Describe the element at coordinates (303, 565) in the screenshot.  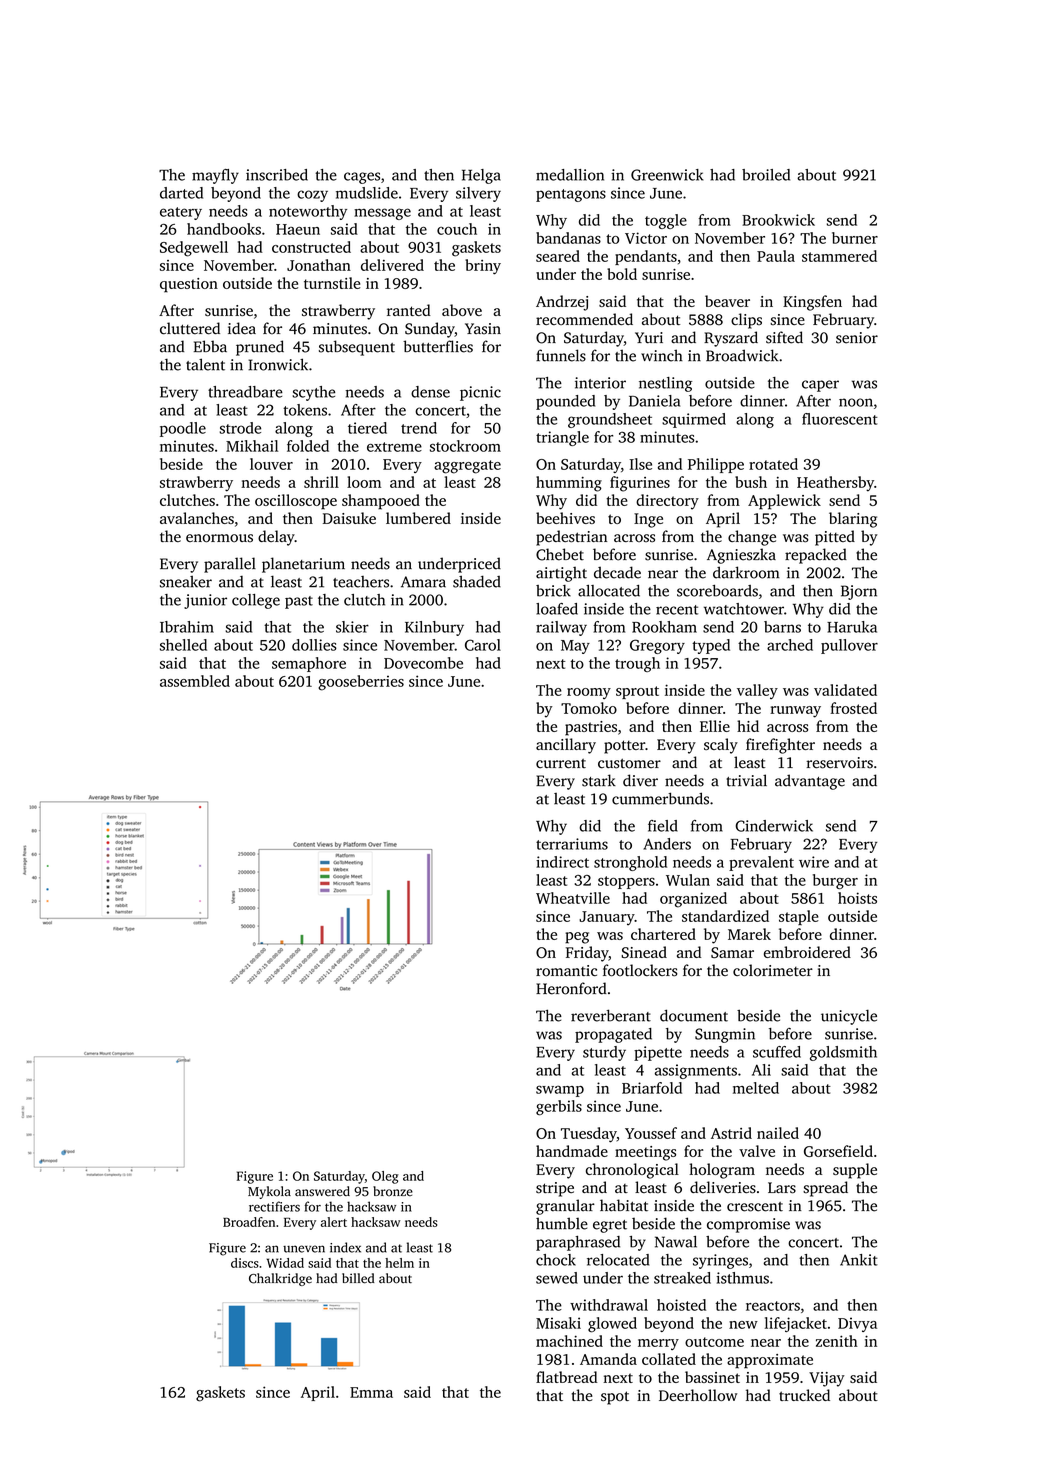
I see `planetarium` at that location.
